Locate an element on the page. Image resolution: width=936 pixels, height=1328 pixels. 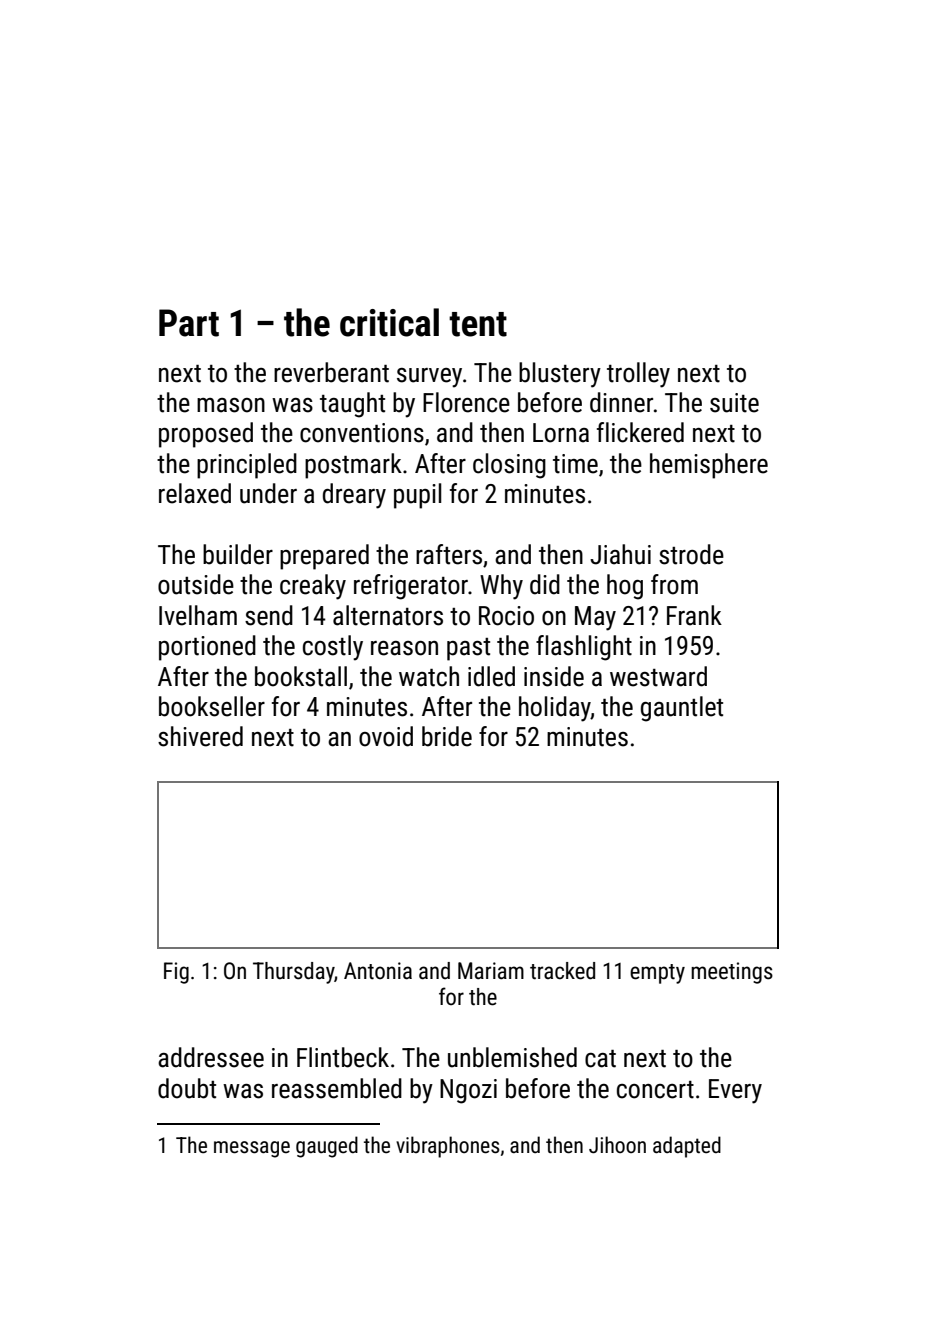
Part is located at coordinates (189, 323).
